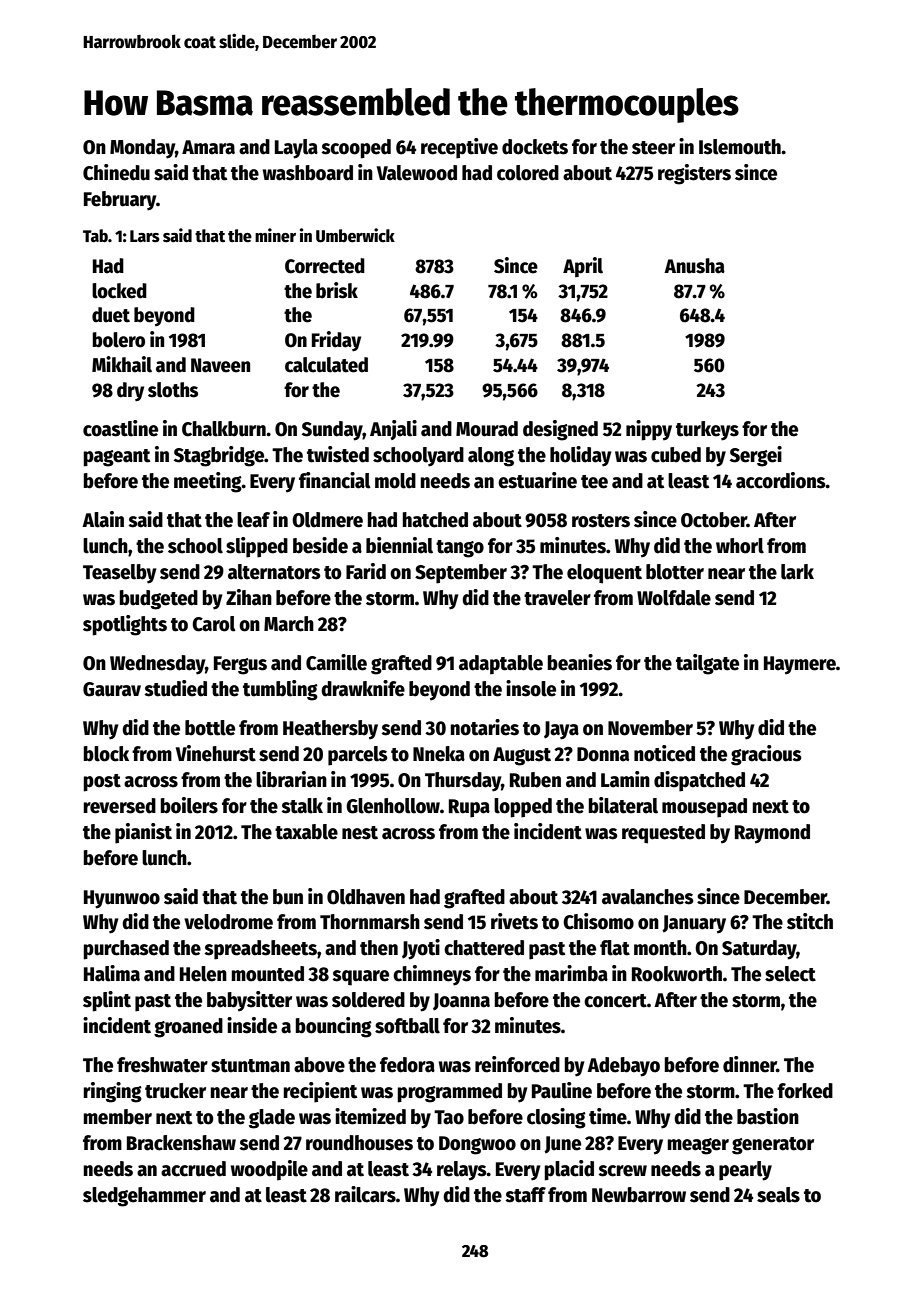  I want to click on Lars, so click(145, 236).
